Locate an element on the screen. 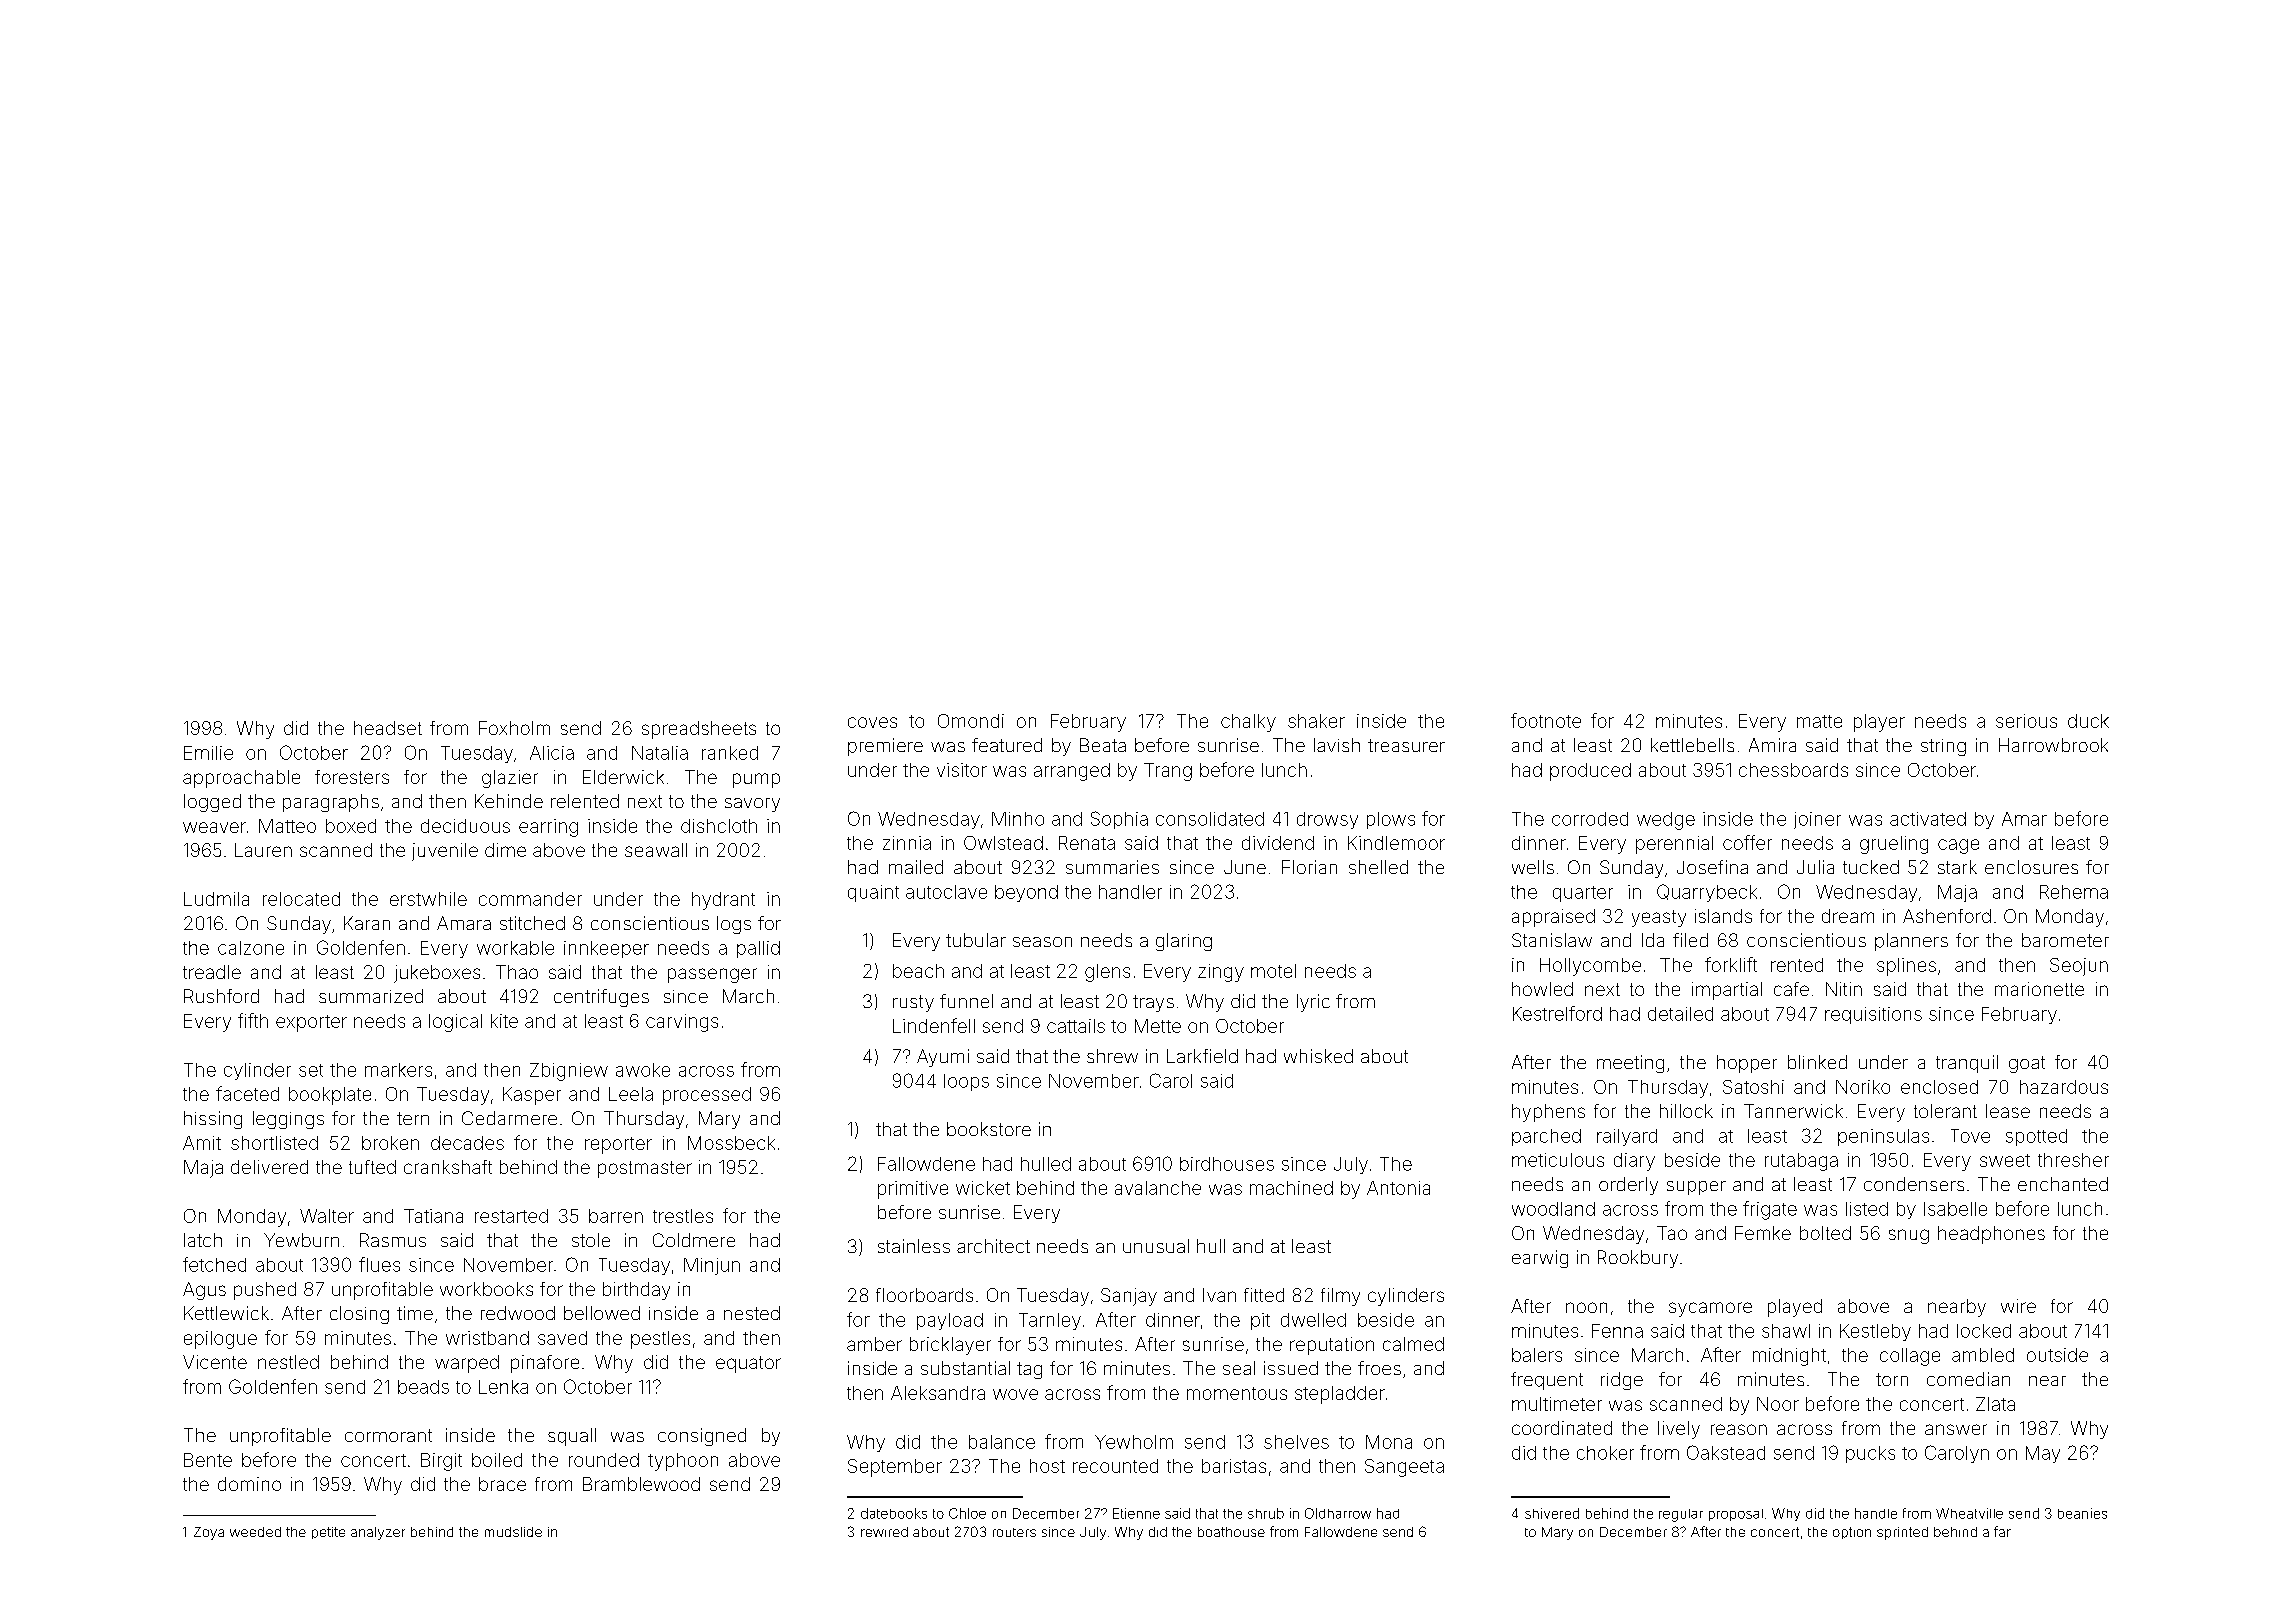 This screenshot has width=2292, height=1620. Larkfield is located at coordinates (1202, 1056).
